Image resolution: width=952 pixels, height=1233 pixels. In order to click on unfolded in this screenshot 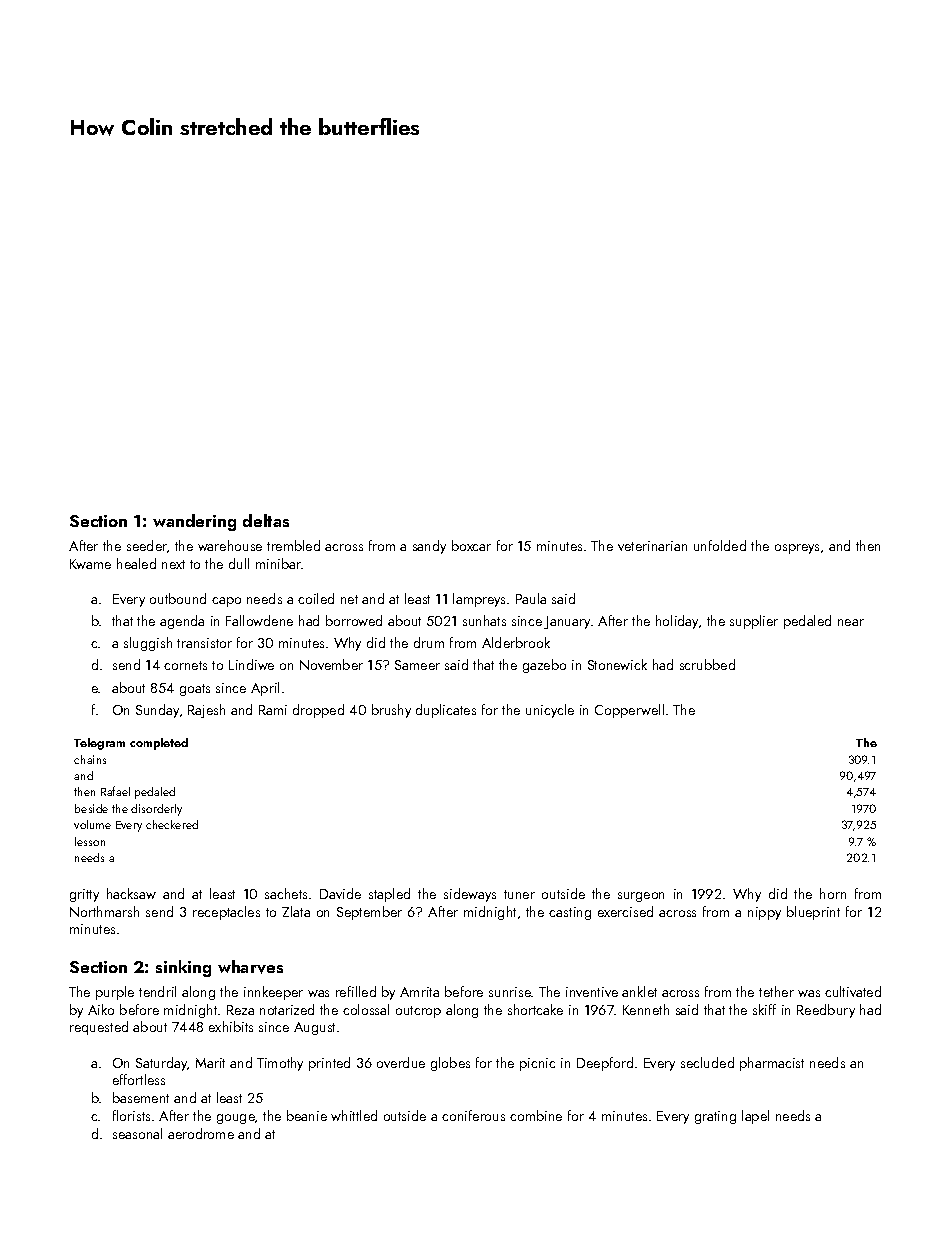, I will do `click(720, 545)`.
